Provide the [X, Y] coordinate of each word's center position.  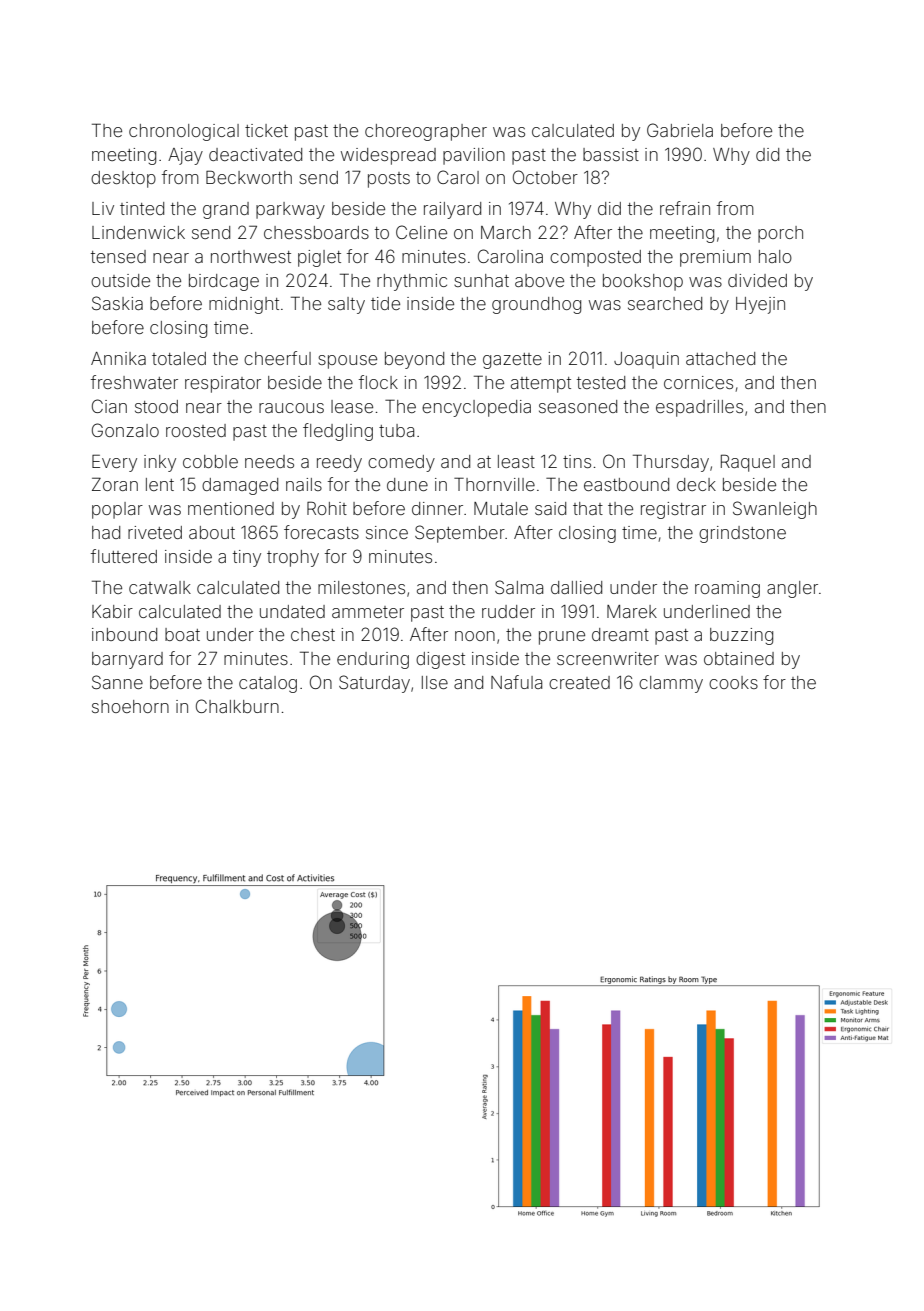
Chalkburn [237, 706]
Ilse [435, 682]
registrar [673, 510]
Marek [632, 611]
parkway [290, 210]
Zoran [115, 484]
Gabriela [680, 130]
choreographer [426, 132]
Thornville [494, 484]
